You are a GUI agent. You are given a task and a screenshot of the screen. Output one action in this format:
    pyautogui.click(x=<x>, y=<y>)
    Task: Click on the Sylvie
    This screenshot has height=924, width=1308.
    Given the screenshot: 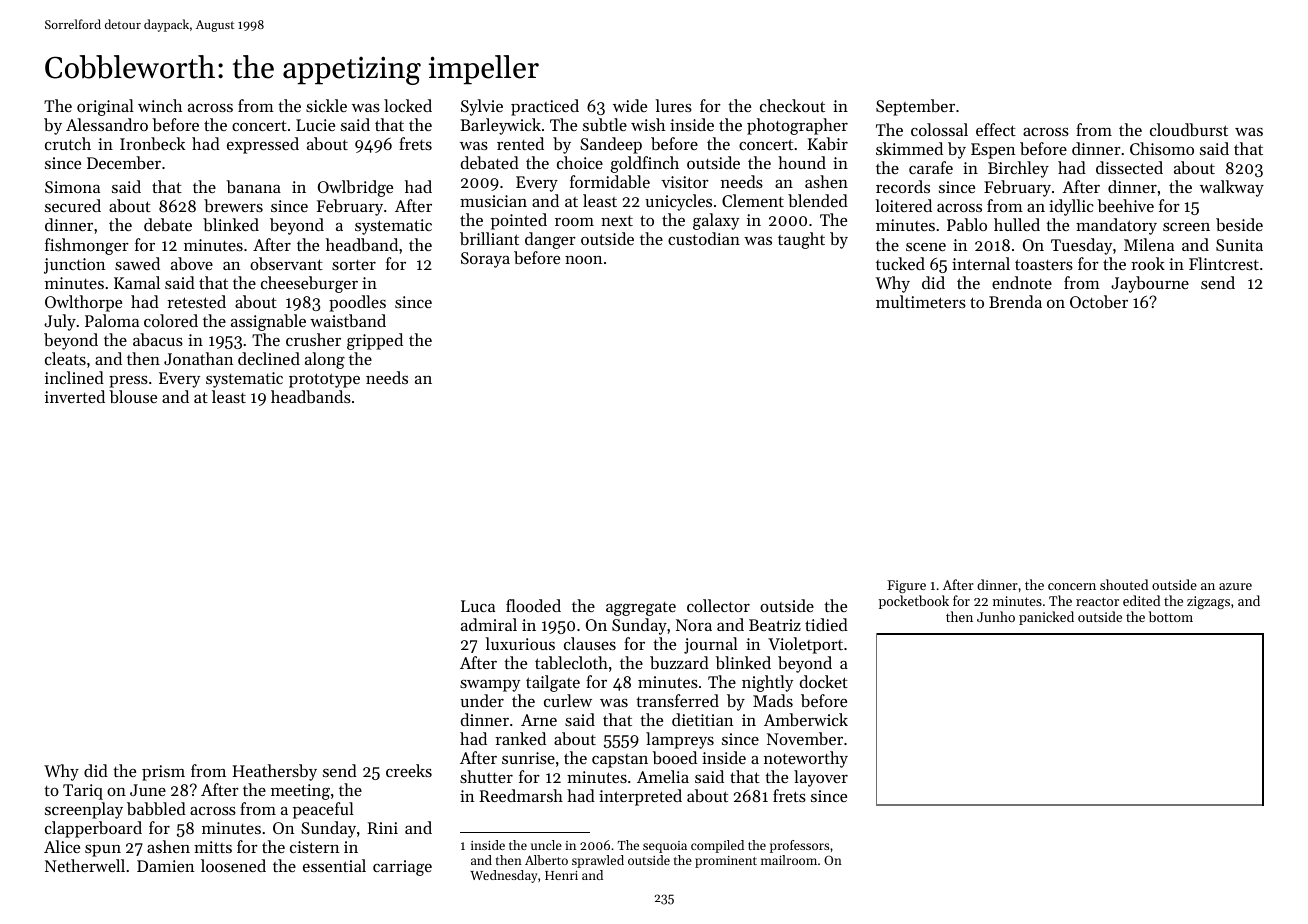 What is the action you would take?
    pyautogui.click(x=482, y=107)
